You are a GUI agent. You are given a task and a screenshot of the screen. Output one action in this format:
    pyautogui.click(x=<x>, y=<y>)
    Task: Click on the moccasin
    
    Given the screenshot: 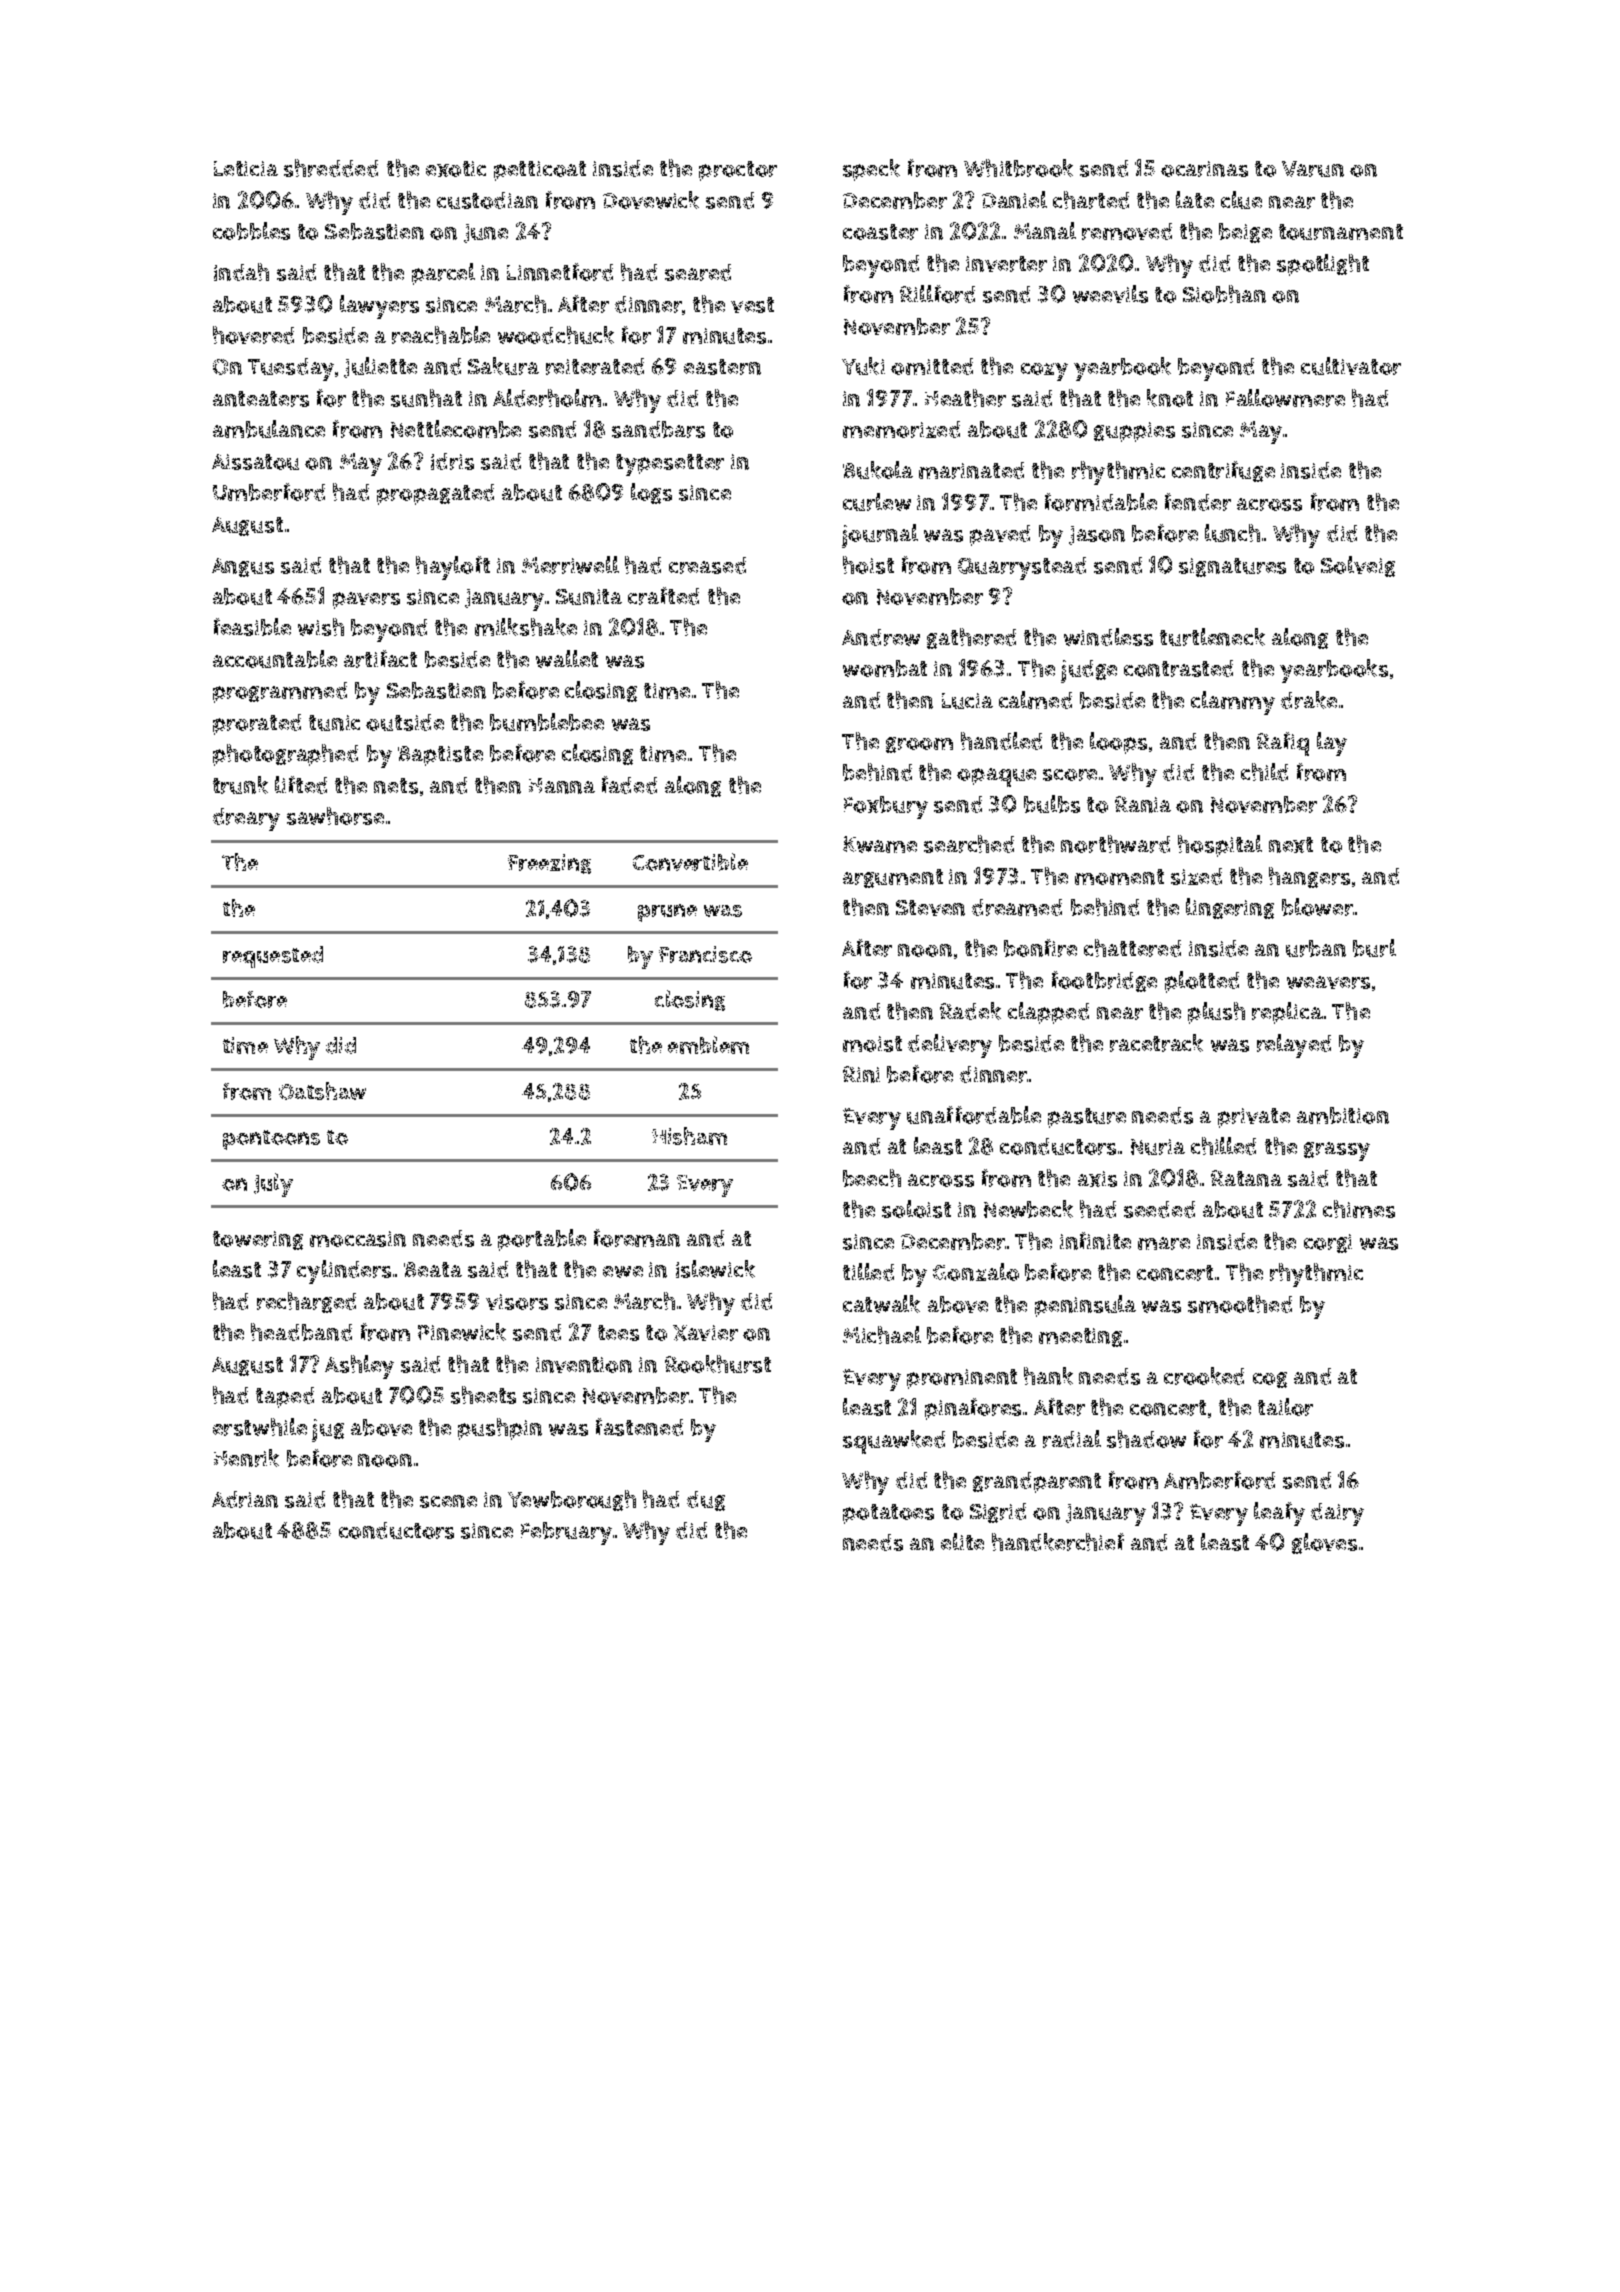 What is the action you would take?
    pyautogui.click(x=358, y=1239)
